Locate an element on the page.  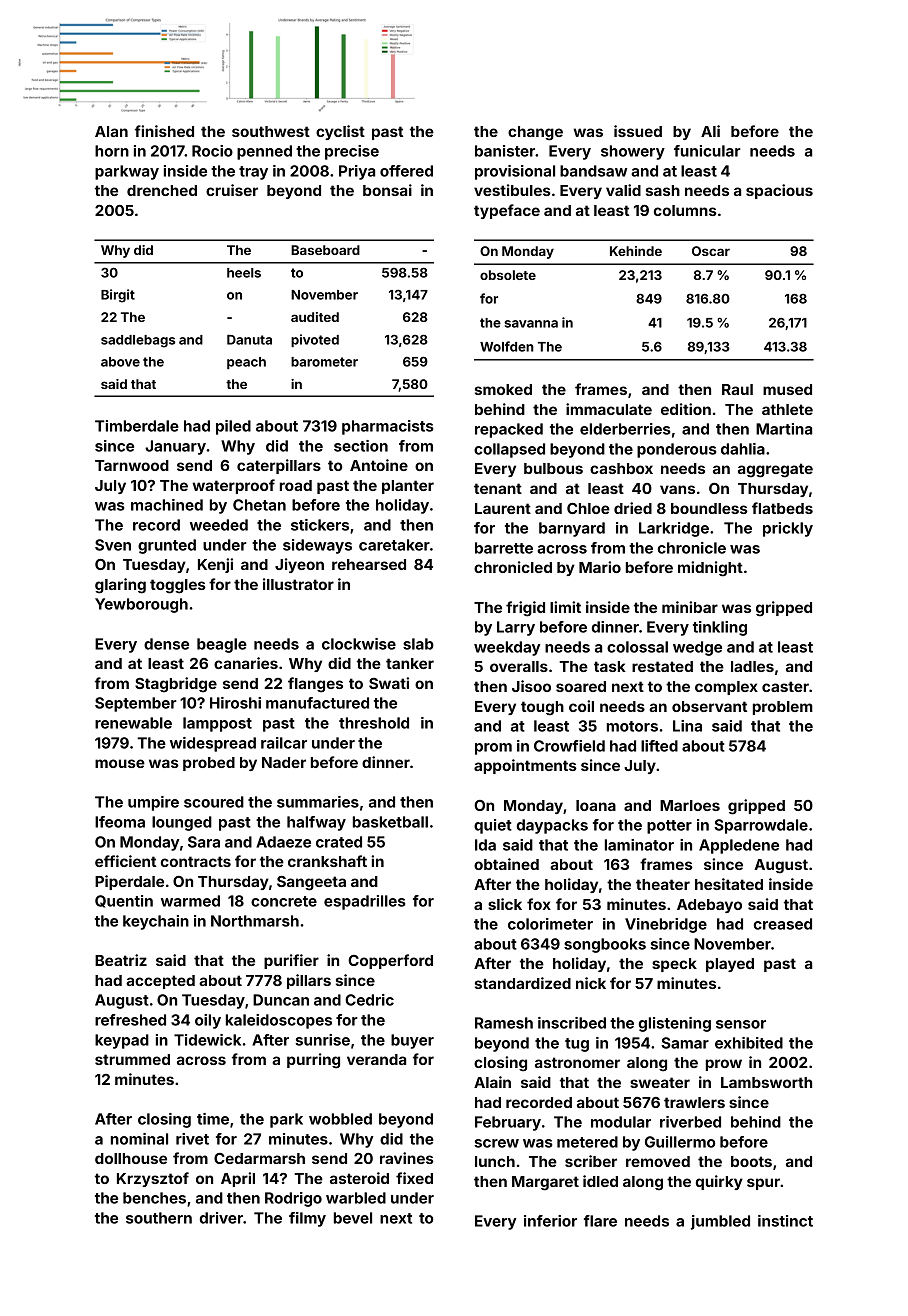
obsolete is located at coordinates (508, 275).
